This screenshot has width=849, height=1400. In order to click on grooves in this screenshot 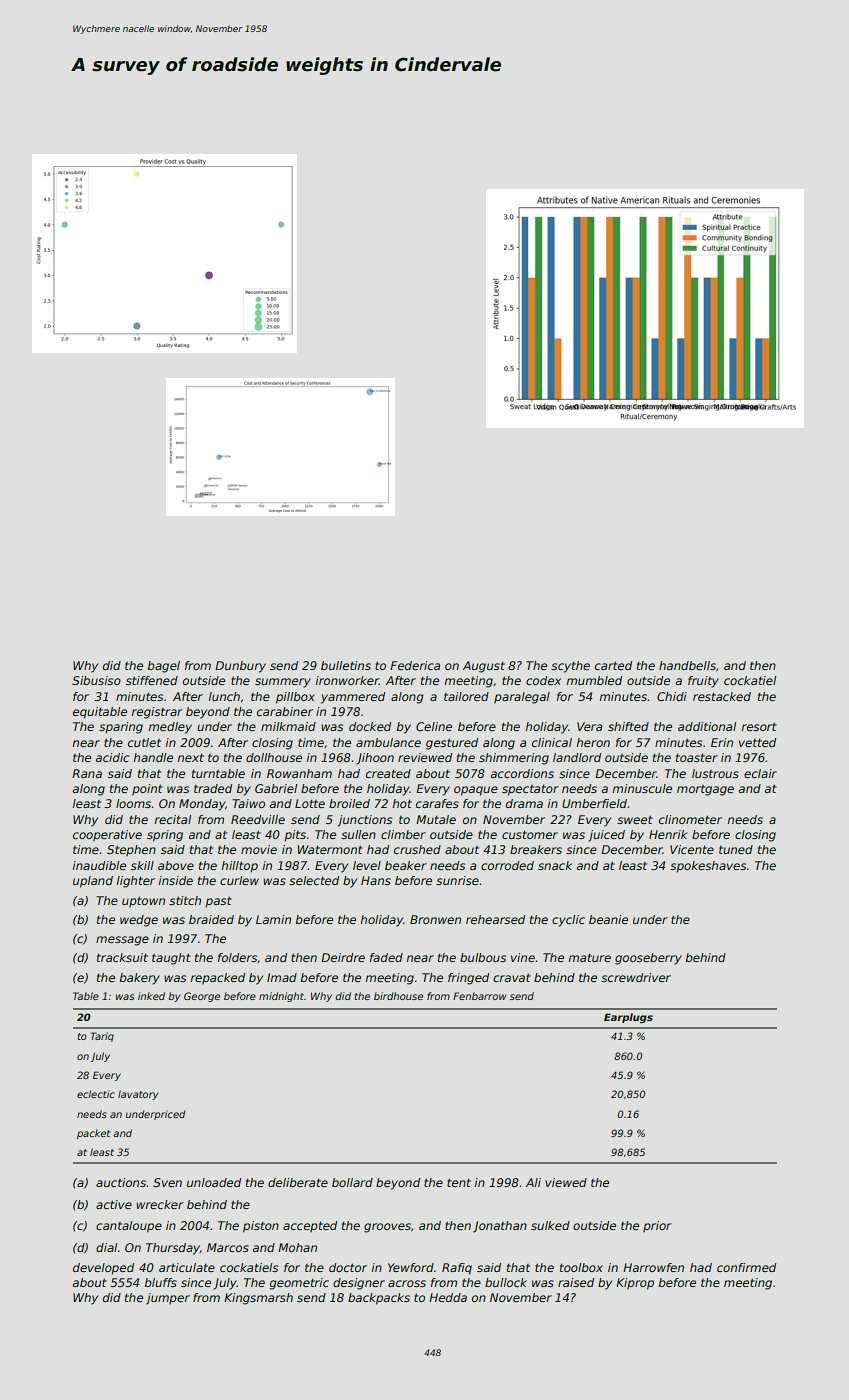, I will do `click(387, 1228)`.
